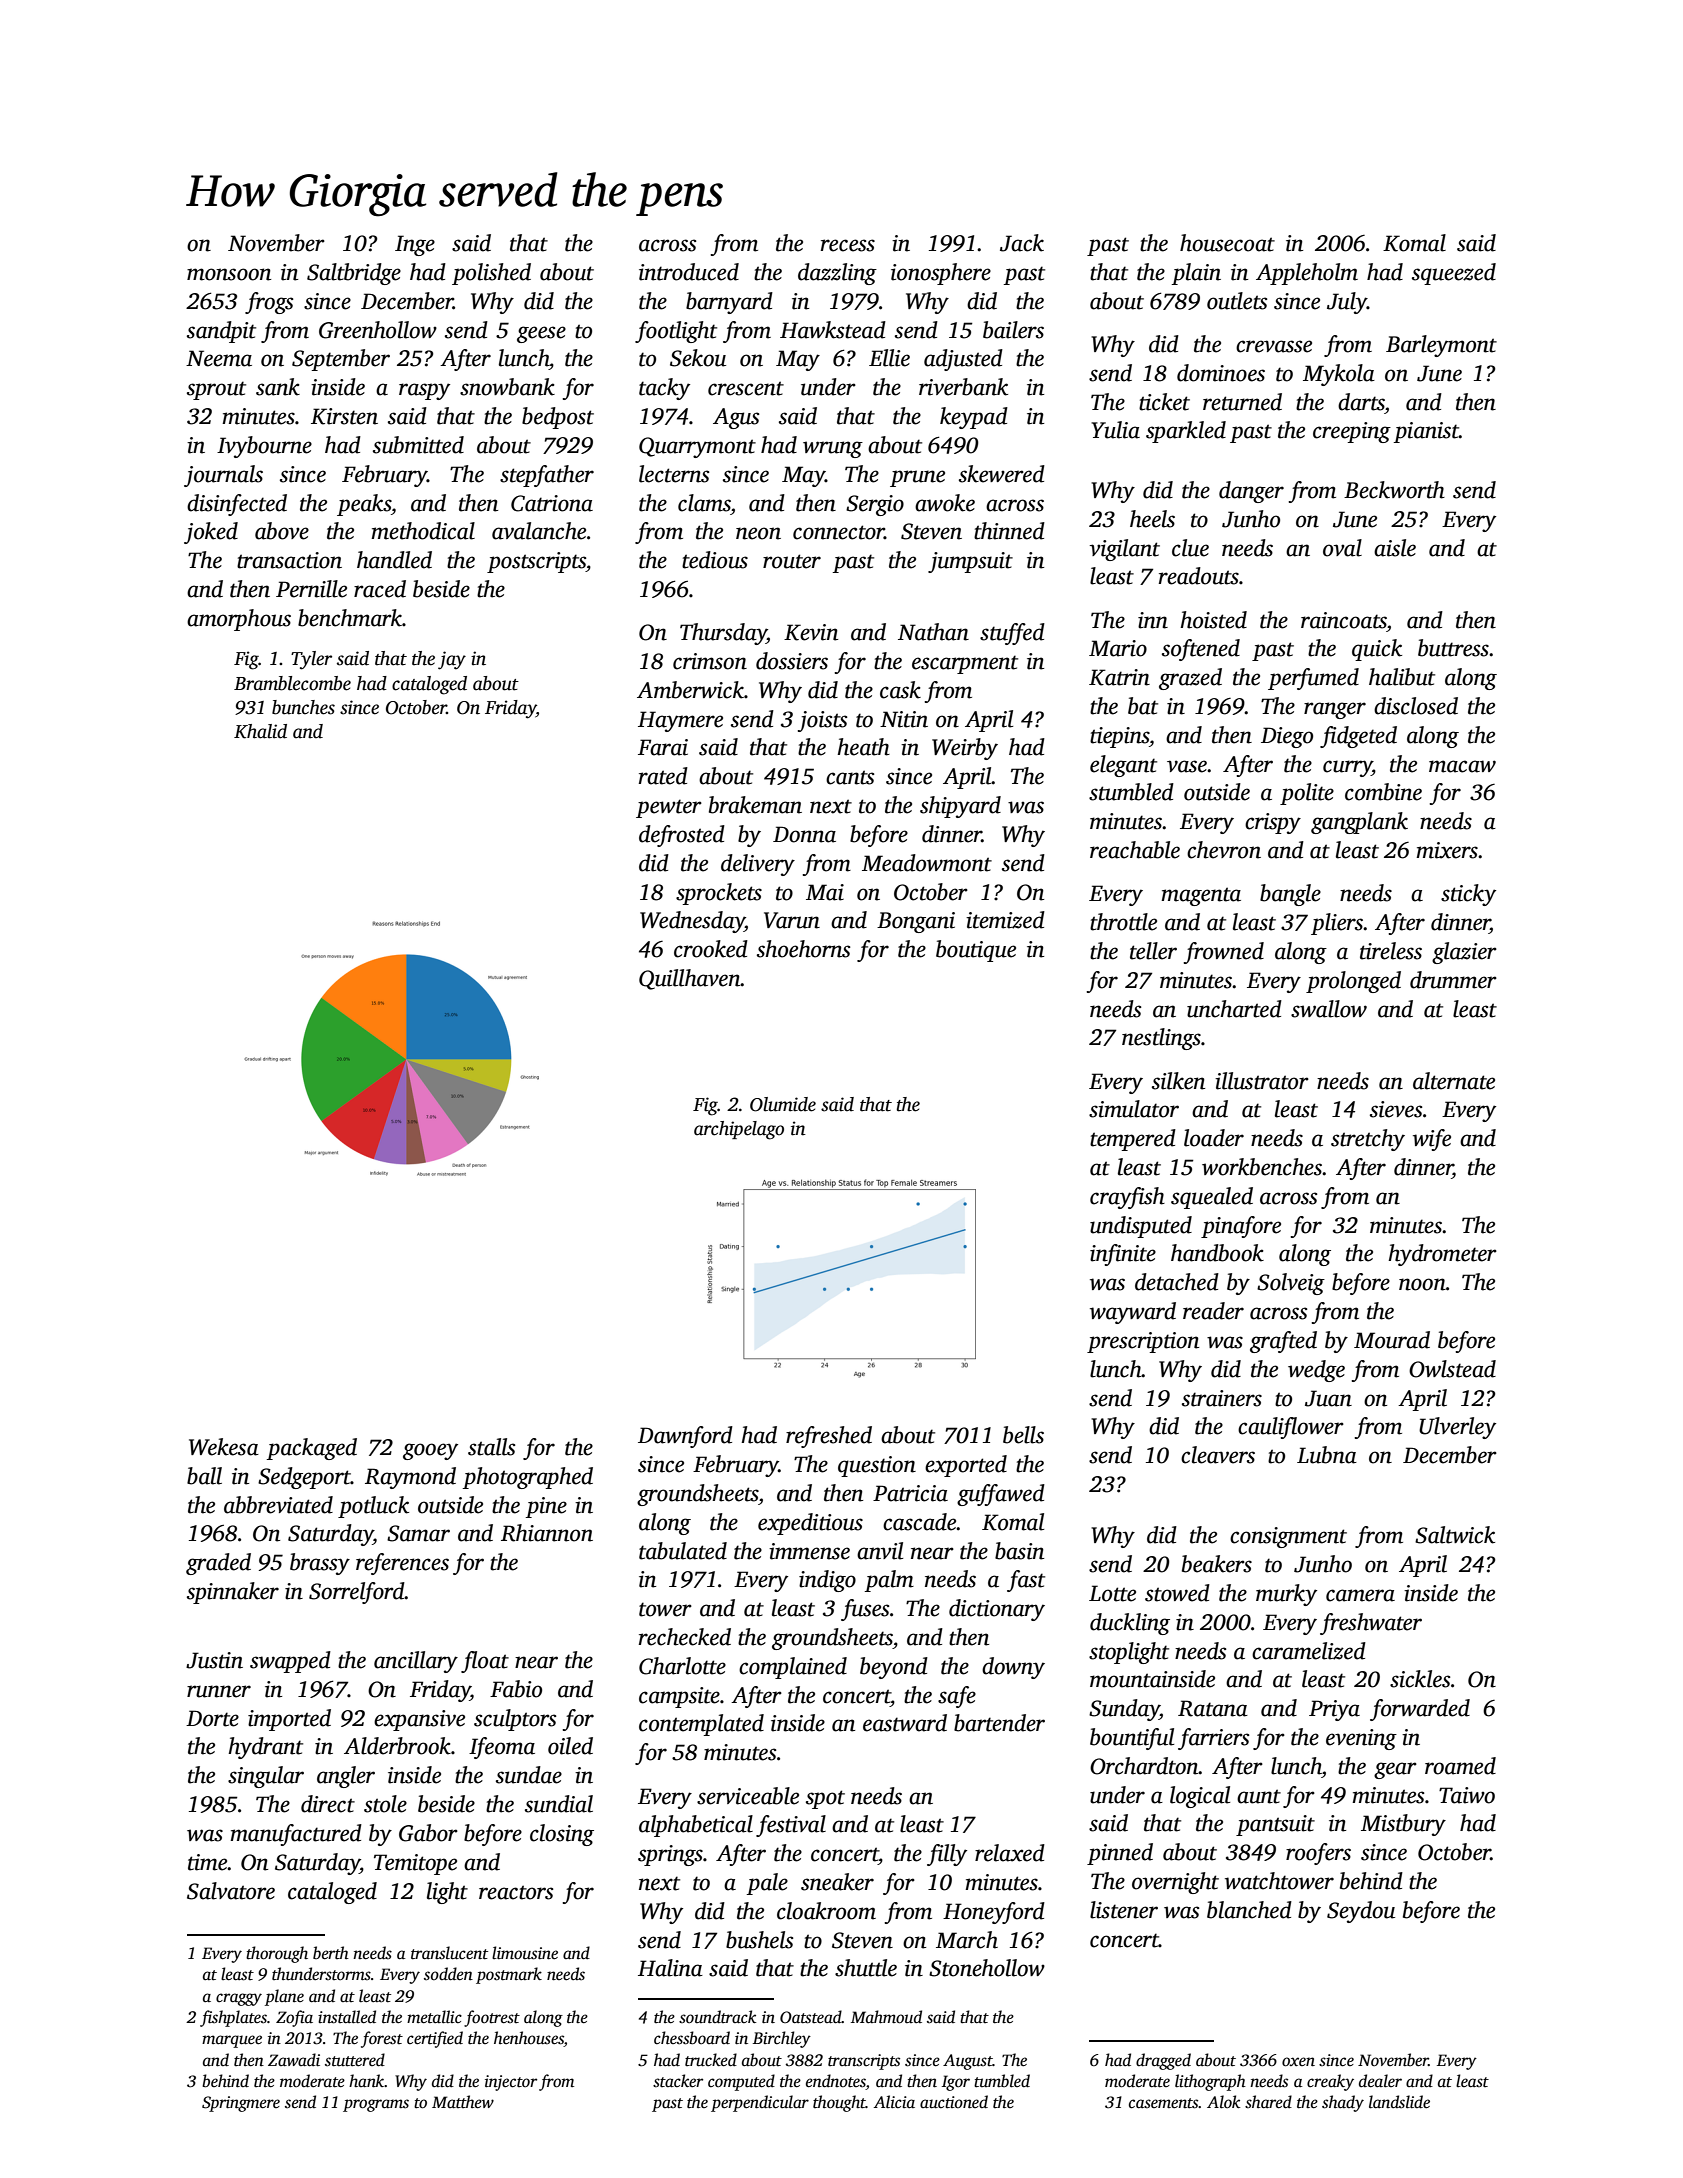  I want to click on sneaker, so click(837, 1882).
